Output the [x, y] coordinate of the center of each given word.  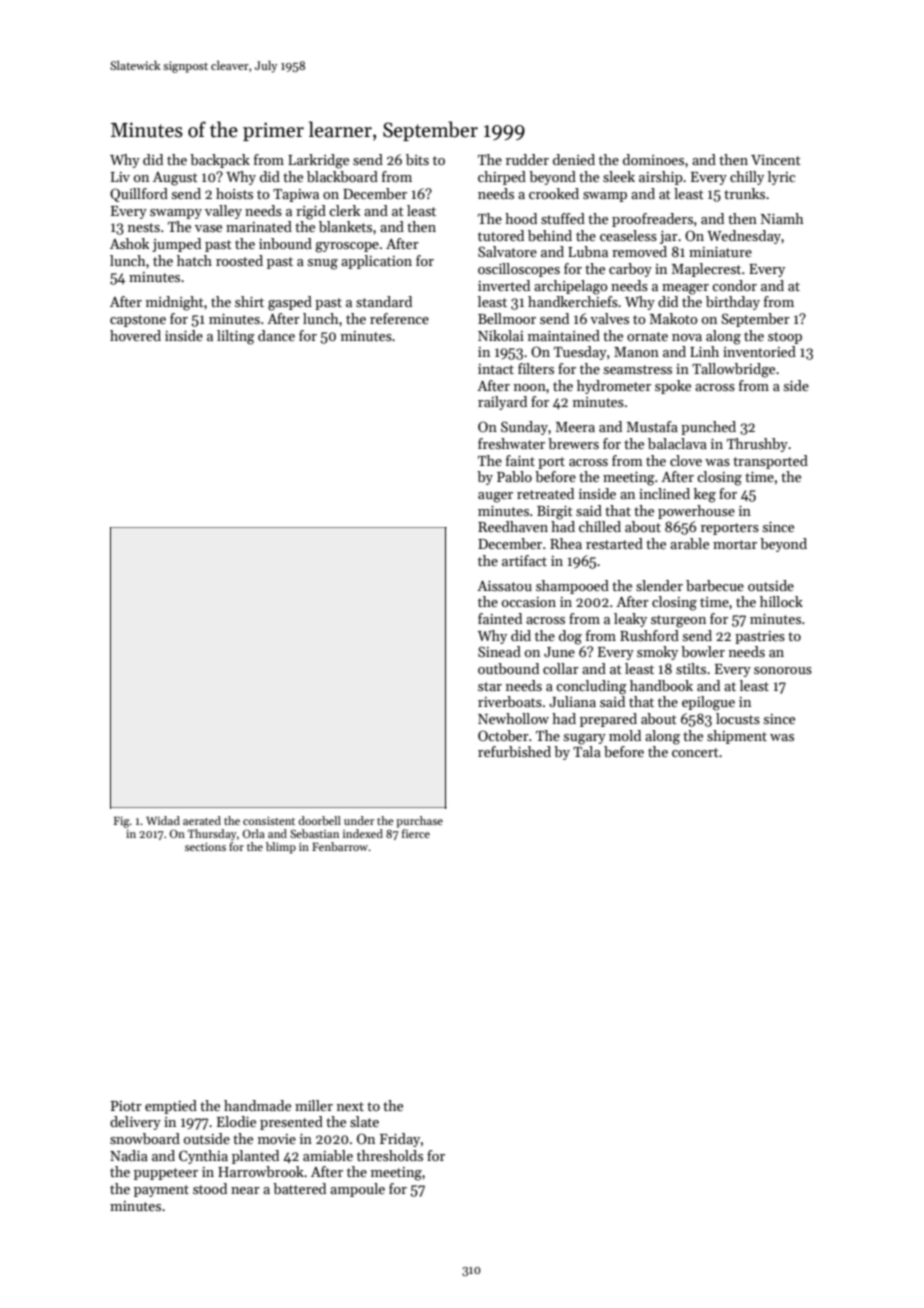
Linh [704, 351]
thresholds [390, 1155]
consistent [269, 821]
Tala [587, 751]
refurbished [514, 751]
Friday [400, 1140]
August [175, 179]
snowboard [145, 1138]
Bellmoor [507, 318]
